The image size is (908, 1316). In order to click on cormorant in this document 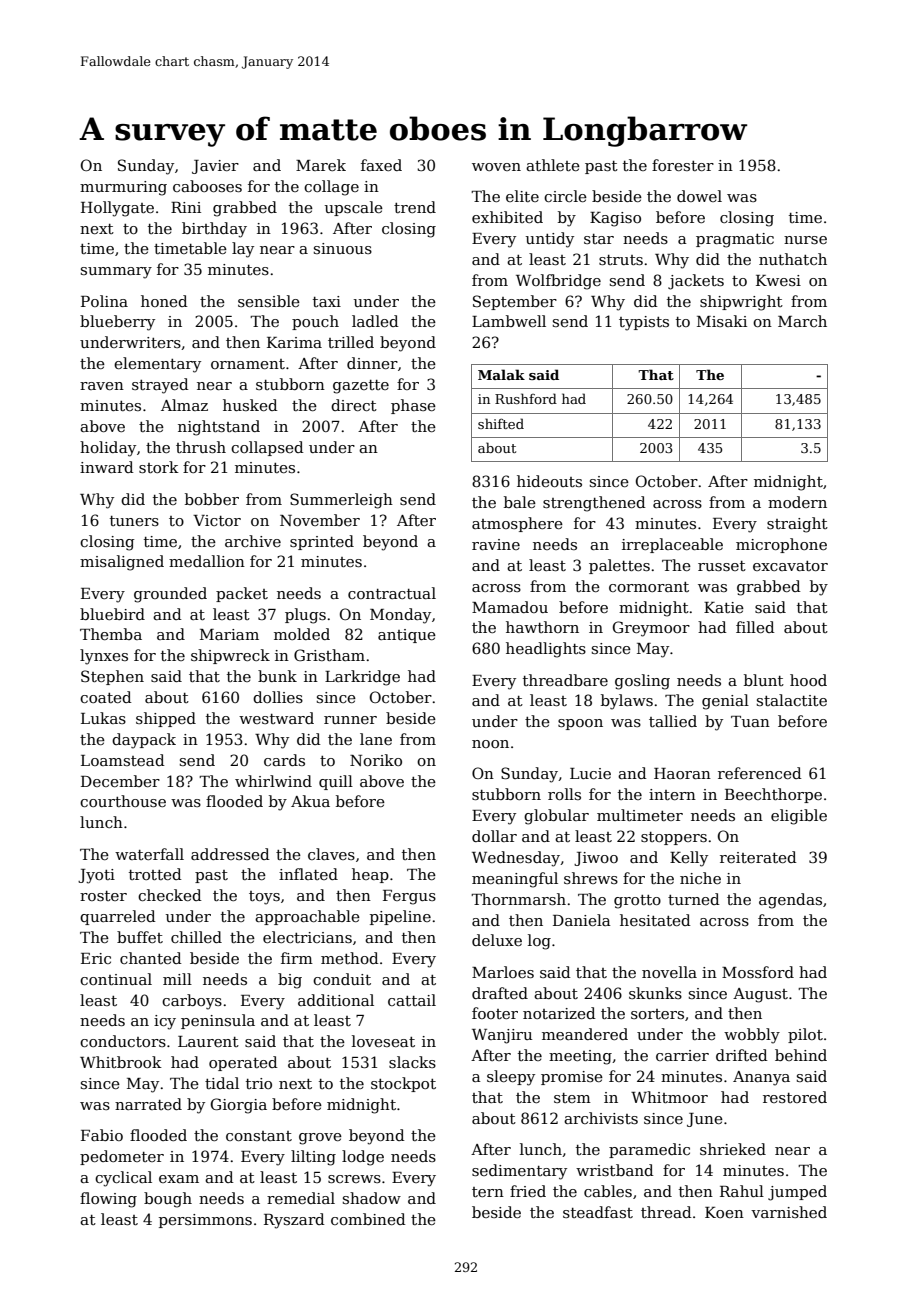, I will do `click(649, 587)`.
